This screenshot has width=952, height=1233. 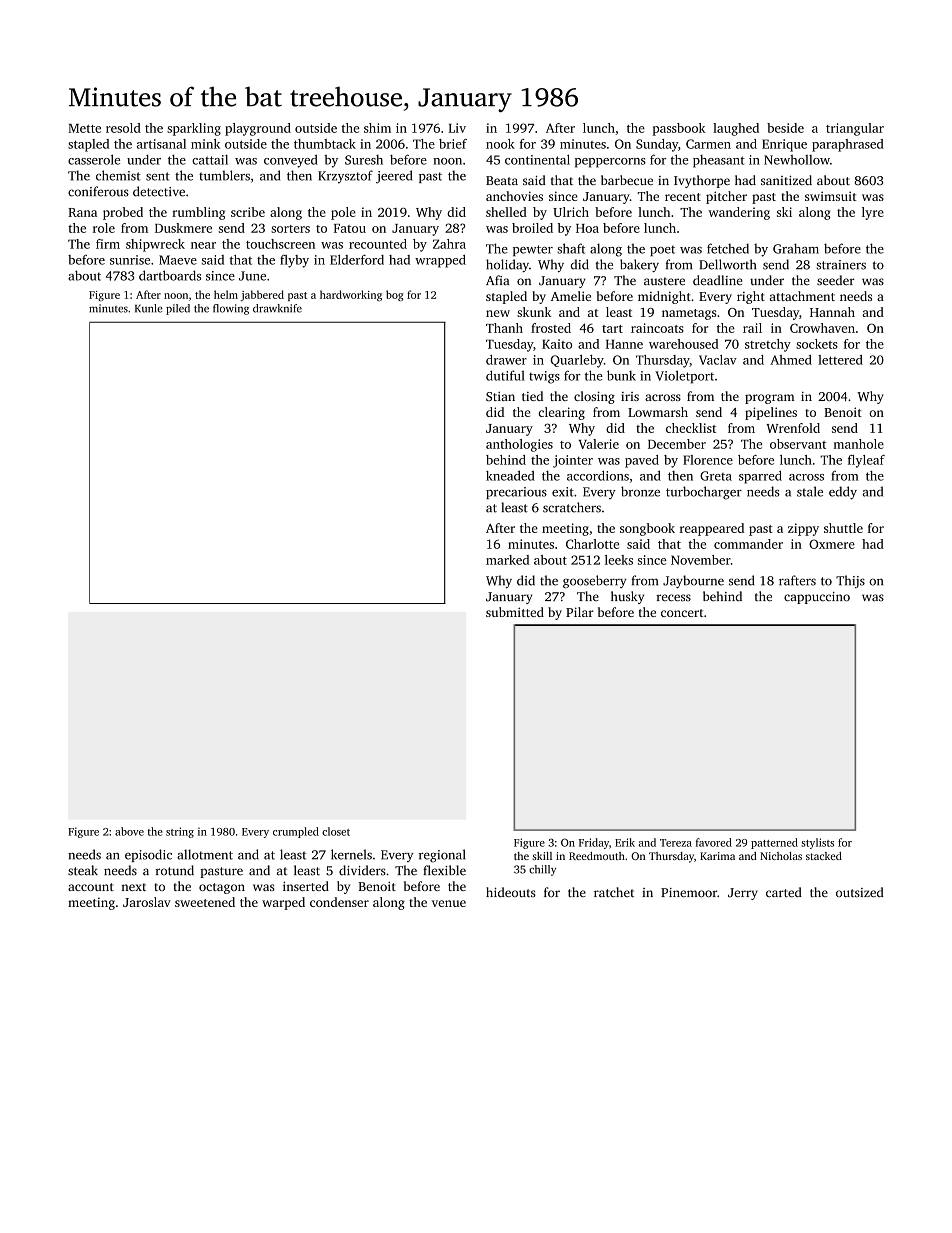 I want to click on anchovies, so click(x=514, y=196).
